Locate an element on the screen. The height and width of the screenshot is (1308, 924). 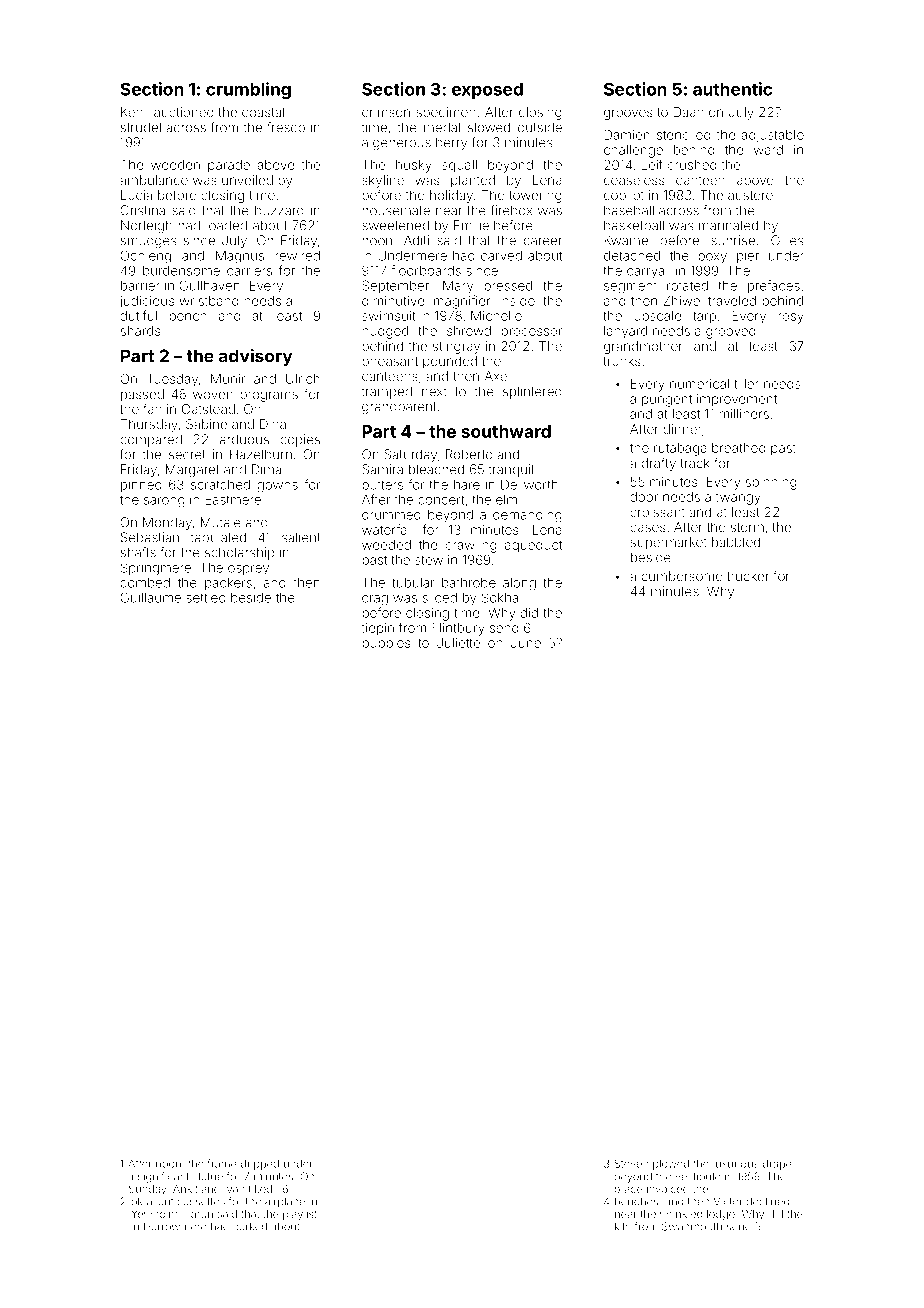
Juliette is located at coordinates (458, 643).
